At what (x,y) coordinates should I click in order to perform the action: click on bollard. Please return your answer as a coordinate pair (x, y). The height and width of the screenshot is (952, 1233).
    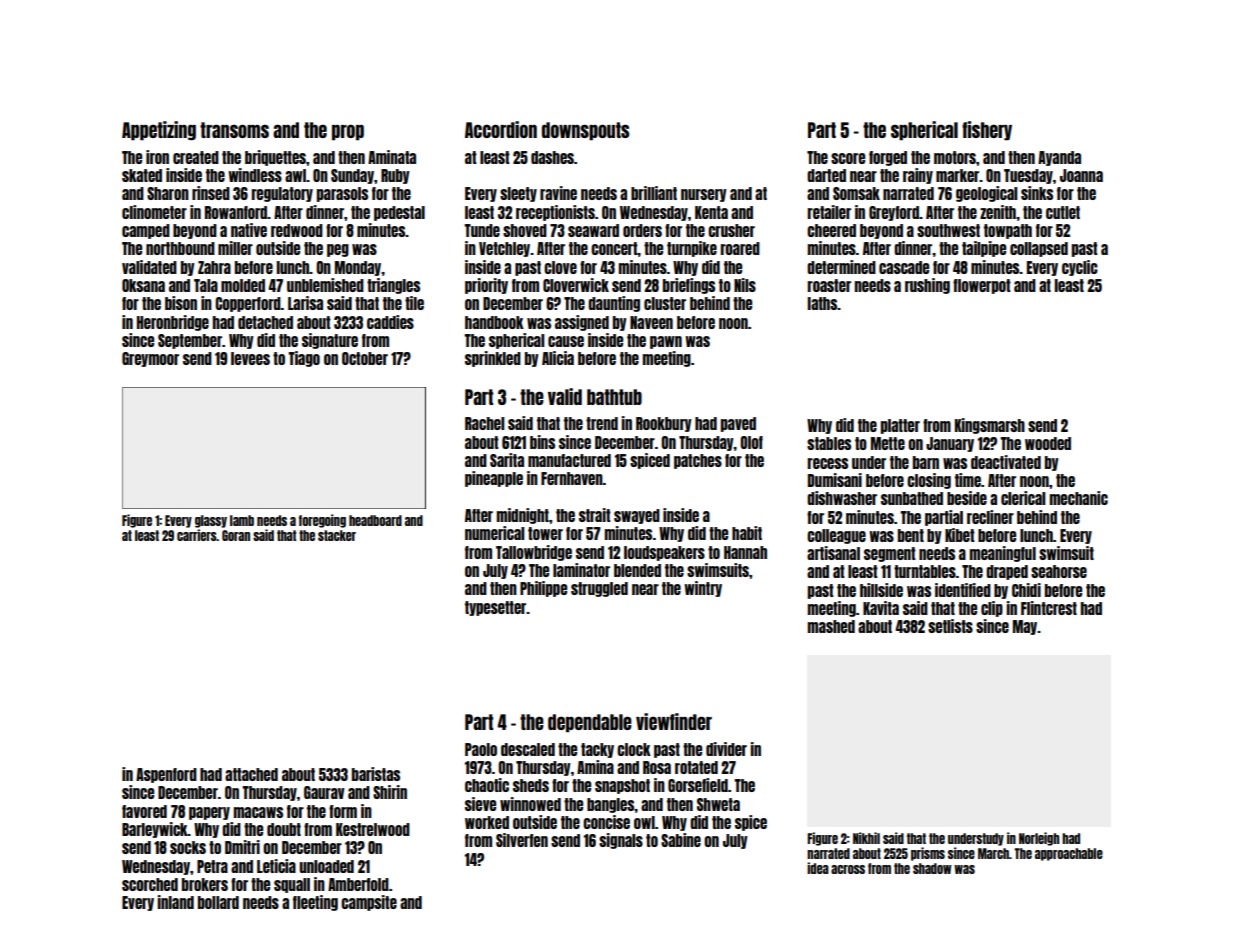
    Looking at the image, I should click on (218, 902).
